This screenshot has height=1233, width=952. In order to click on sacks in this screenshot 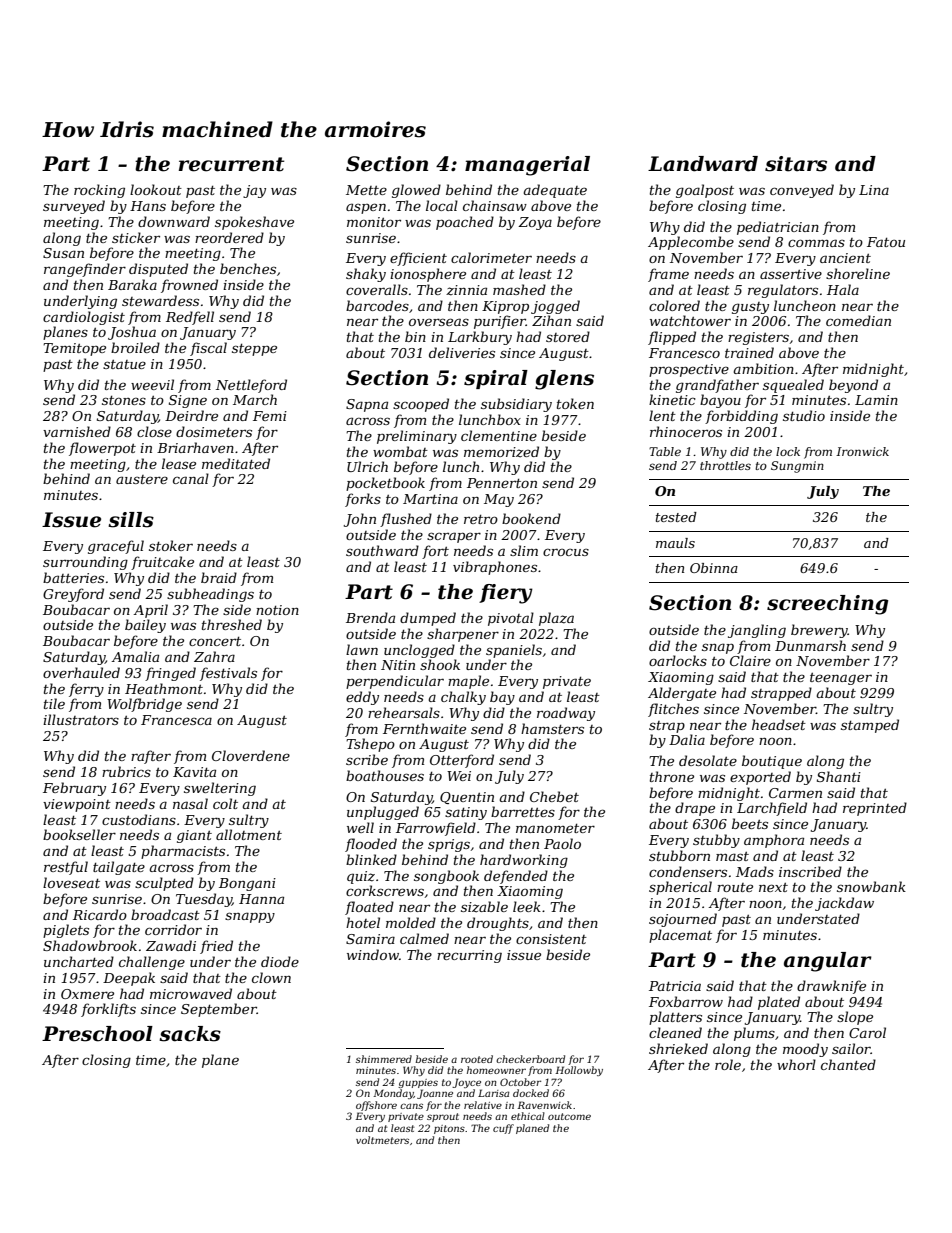, I will do `click(190, 1034)`.
